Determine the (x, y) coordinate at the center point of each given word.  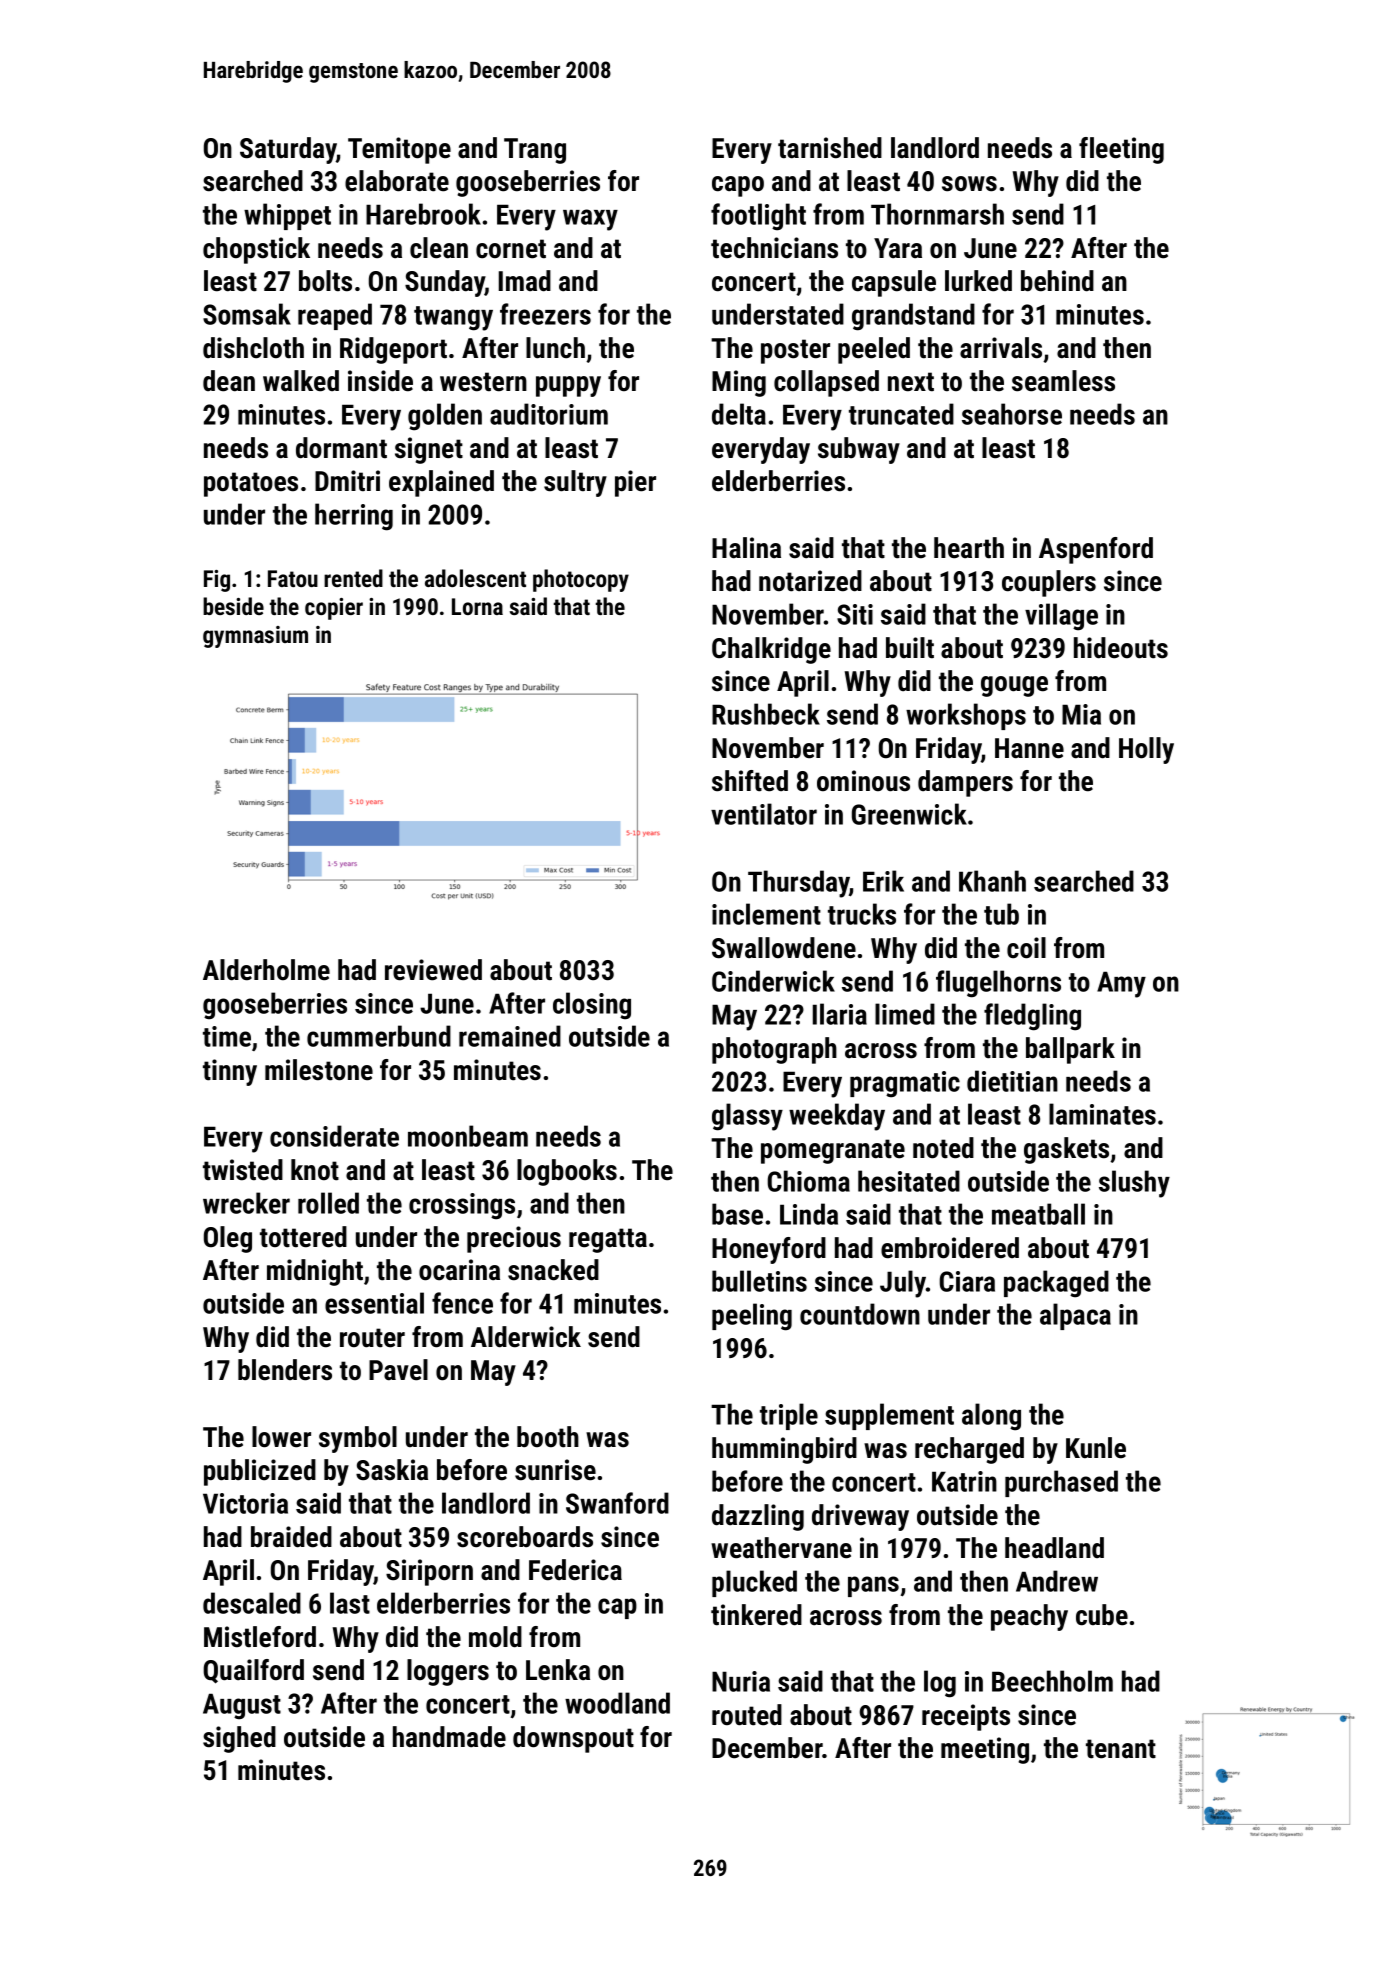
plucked (754, 1583)
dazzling (758, 1517)
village (1061, 617)
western (483, 382)
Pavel (398, 1370)
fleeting (1121, 150)
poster (795, 351)
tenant (1121, 1749)
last (350, 1603)
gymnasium (255, 637)
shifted (750, 781)
